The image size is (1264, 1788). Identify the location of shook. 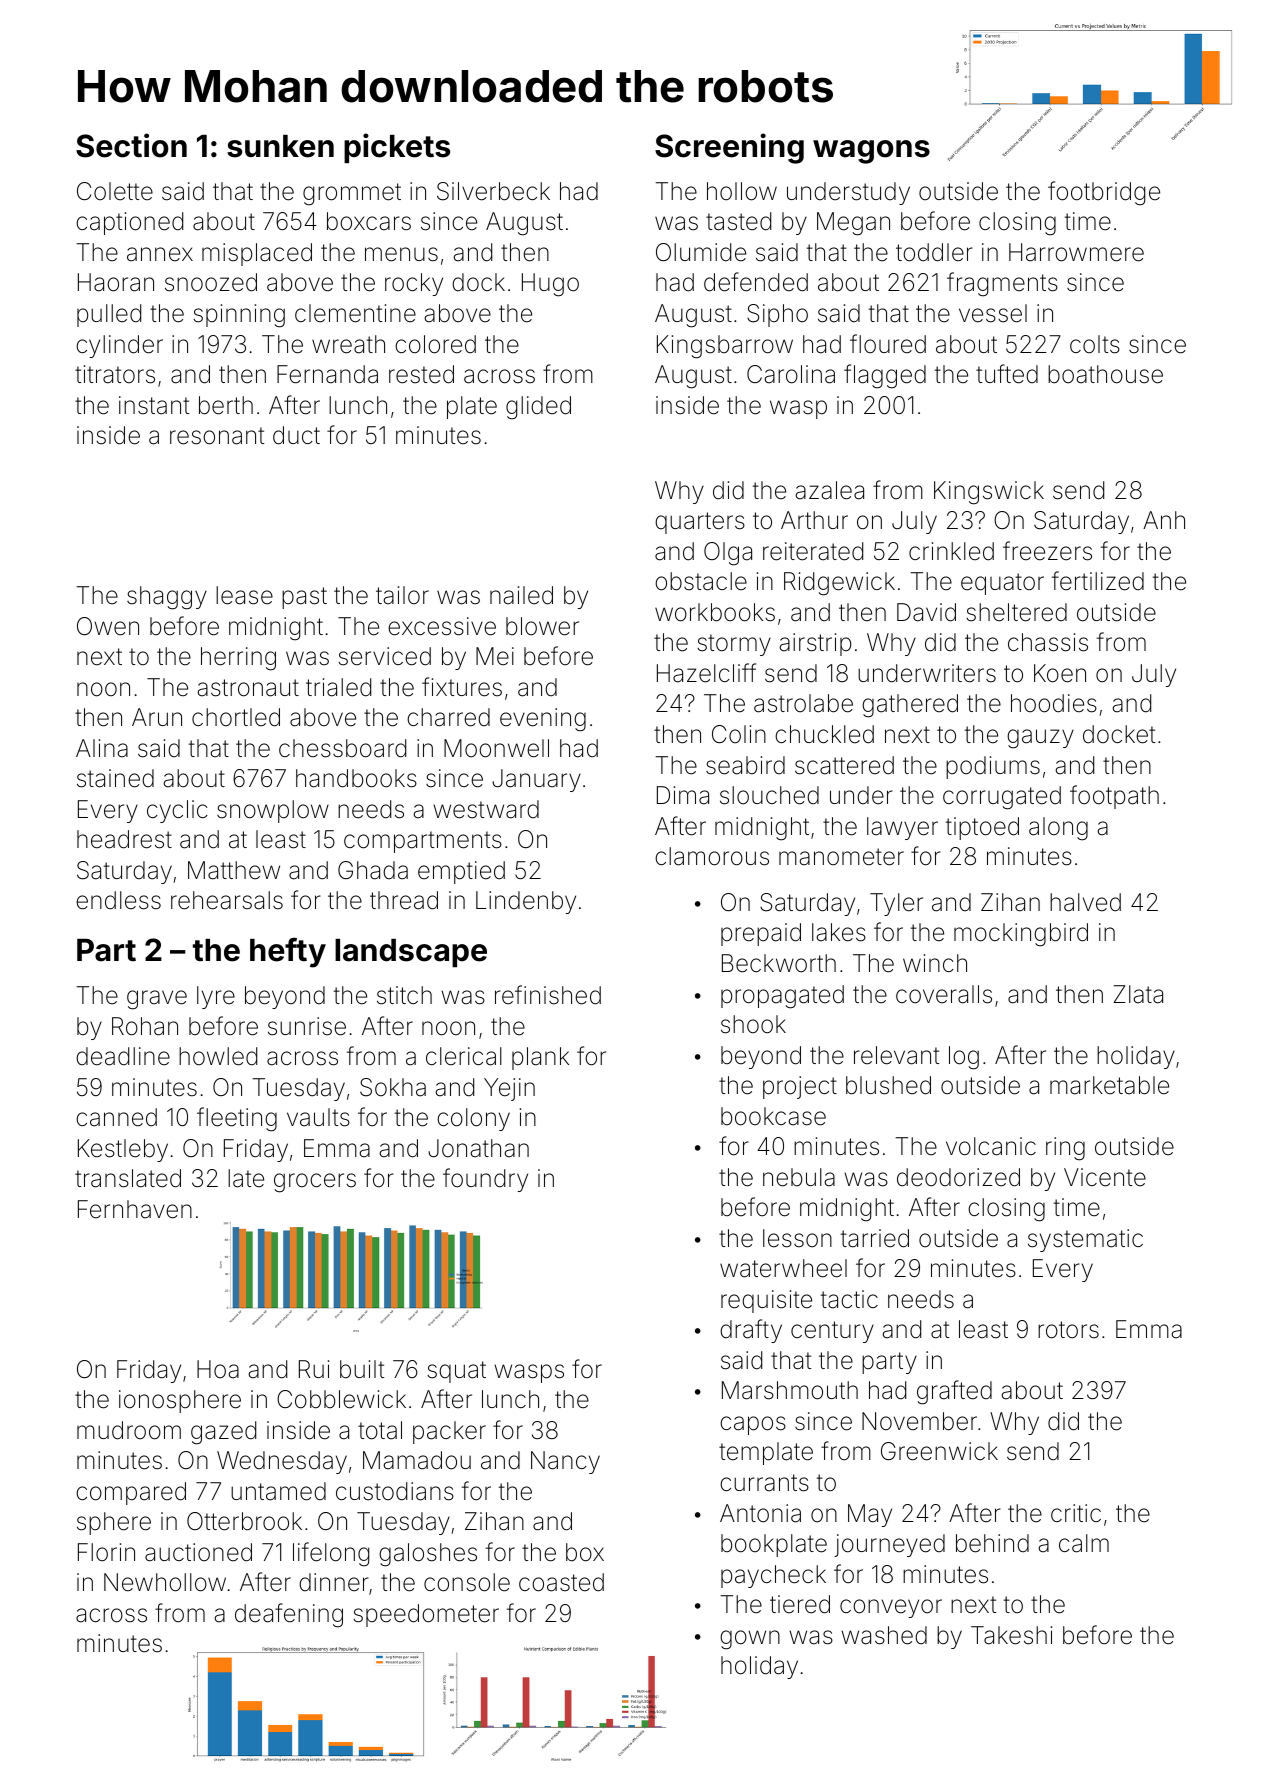
(753, 1024).
